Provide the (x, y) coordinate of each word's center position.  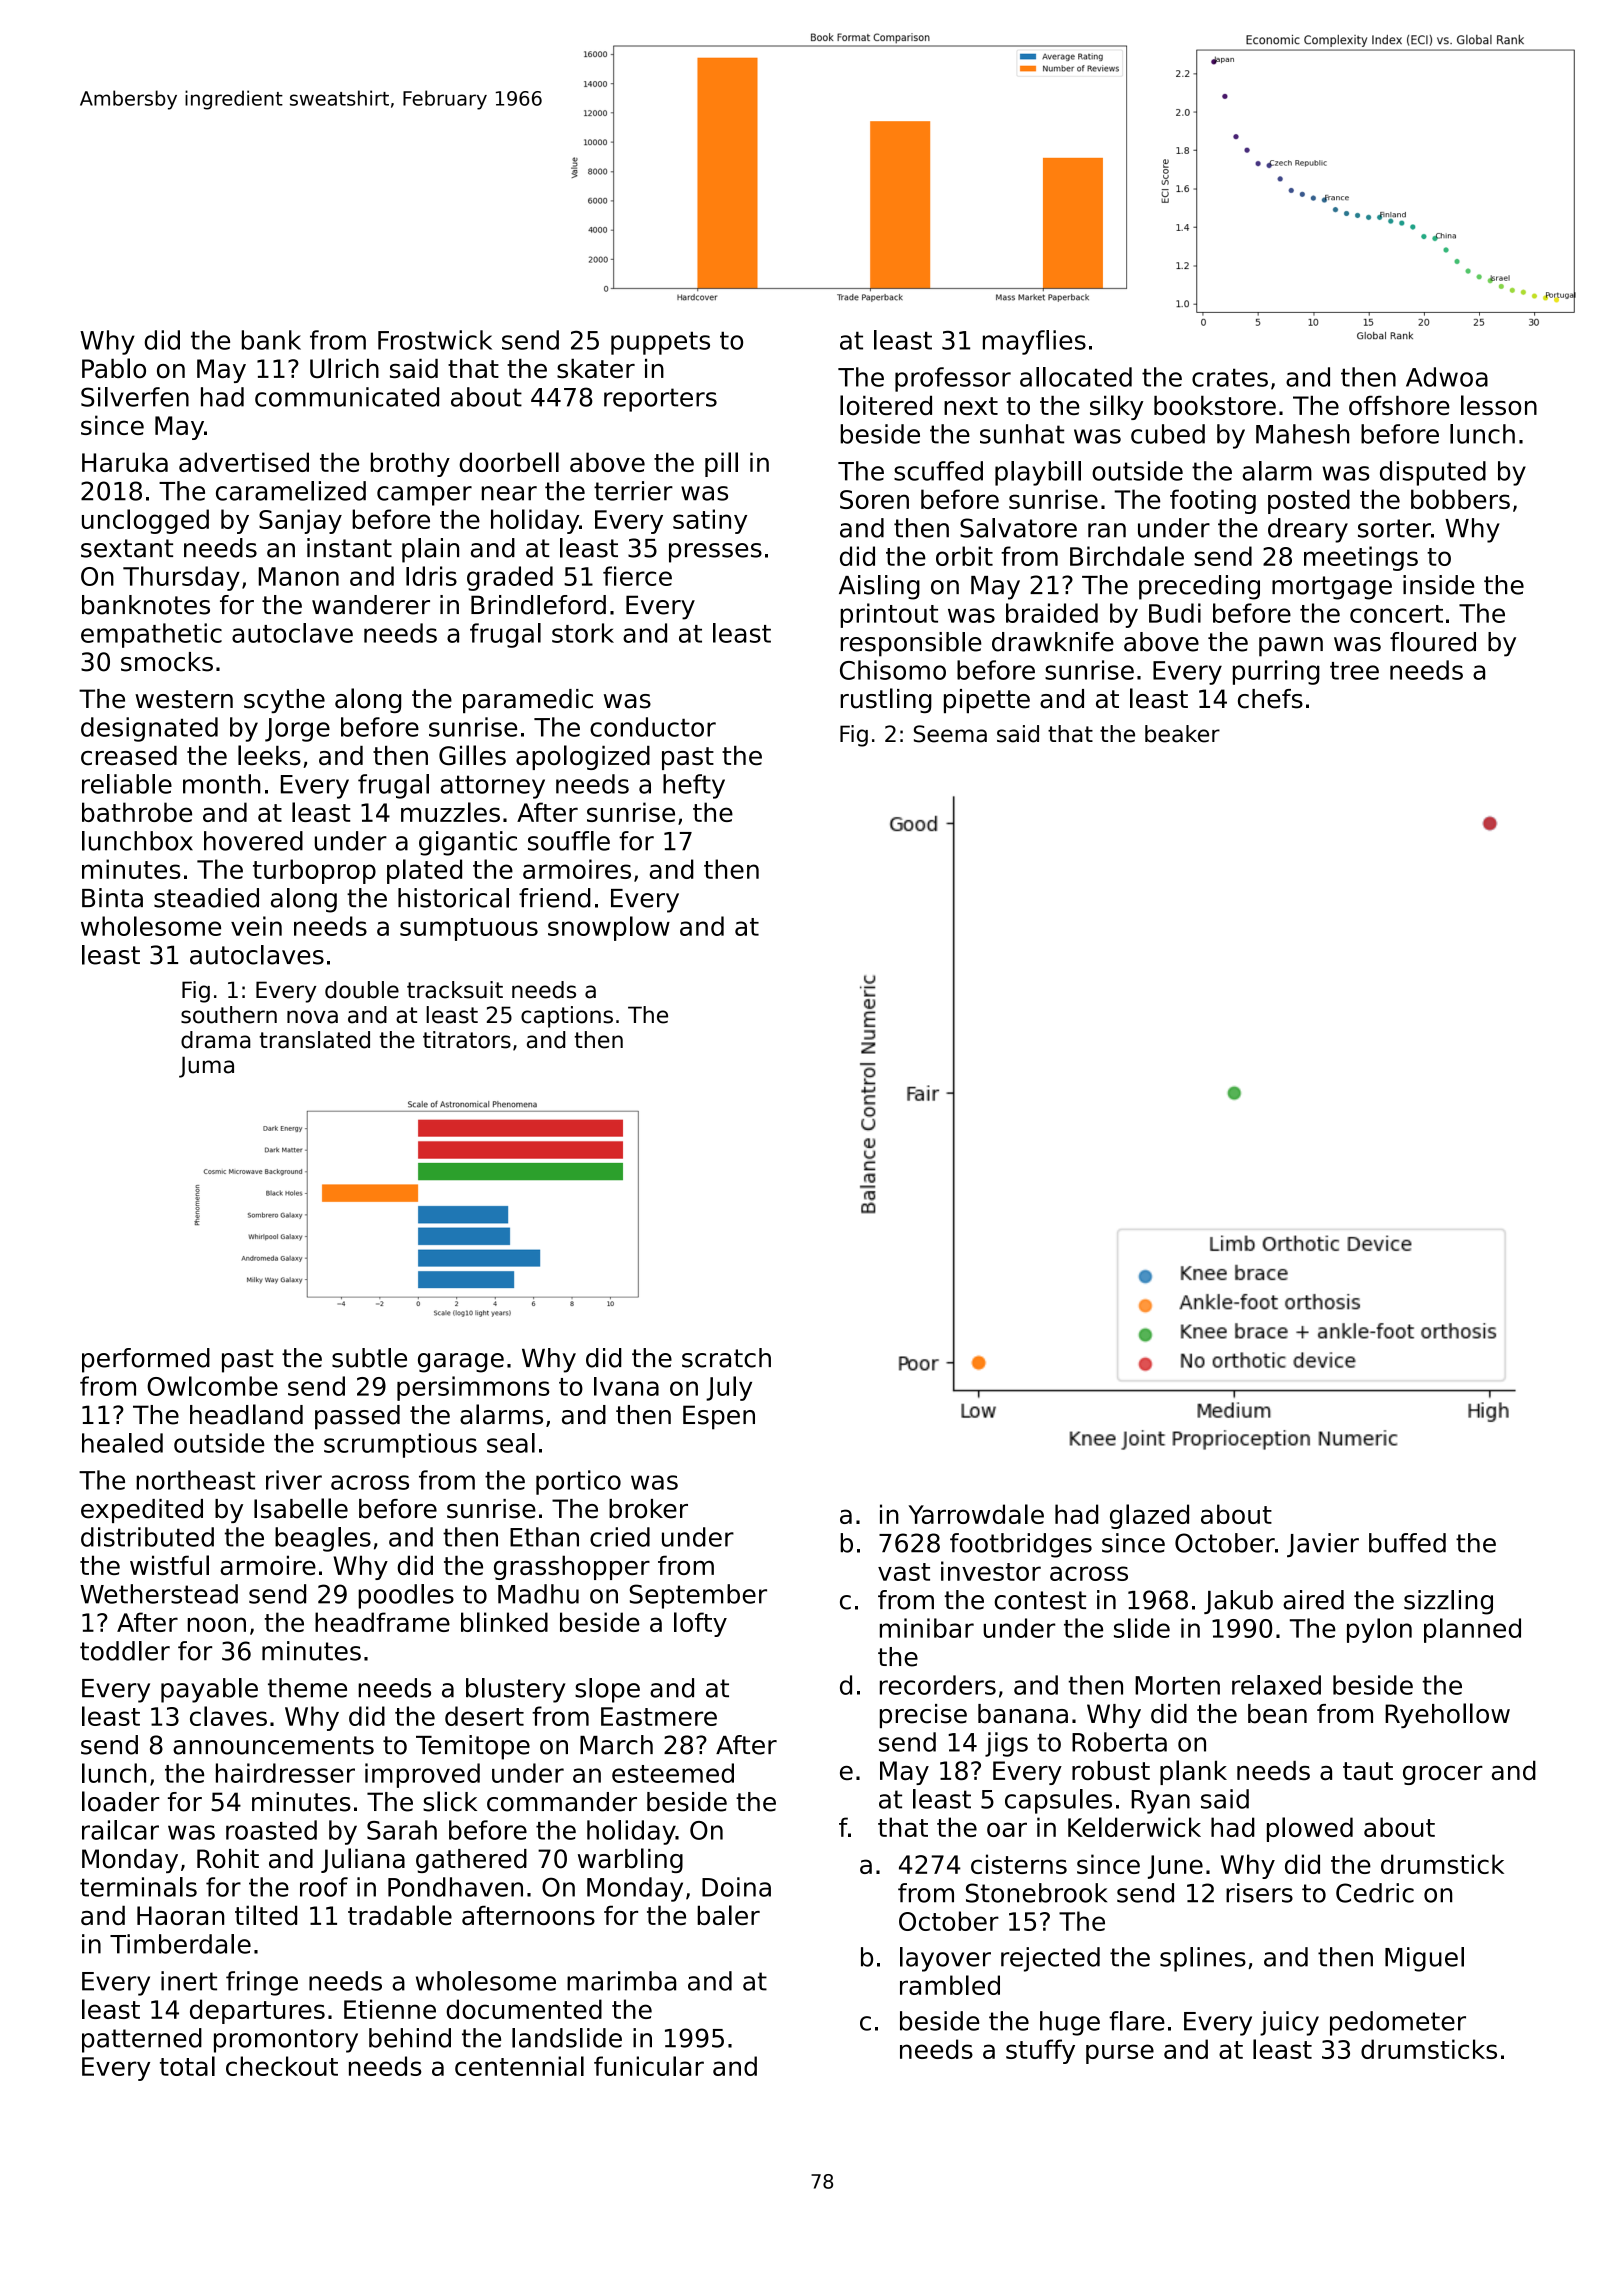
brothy (410, 464)
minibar (927, 1628)
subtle (369, 1358)
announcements (273, 1745)
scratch (726, 1358)
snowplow (609, 928)
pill (721, 464)
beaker (1182, 734)
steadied (206, 898)
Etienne (390, 2009)
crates (1230, 377)
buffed (1407, 1543)
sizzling (1448, 1602)
